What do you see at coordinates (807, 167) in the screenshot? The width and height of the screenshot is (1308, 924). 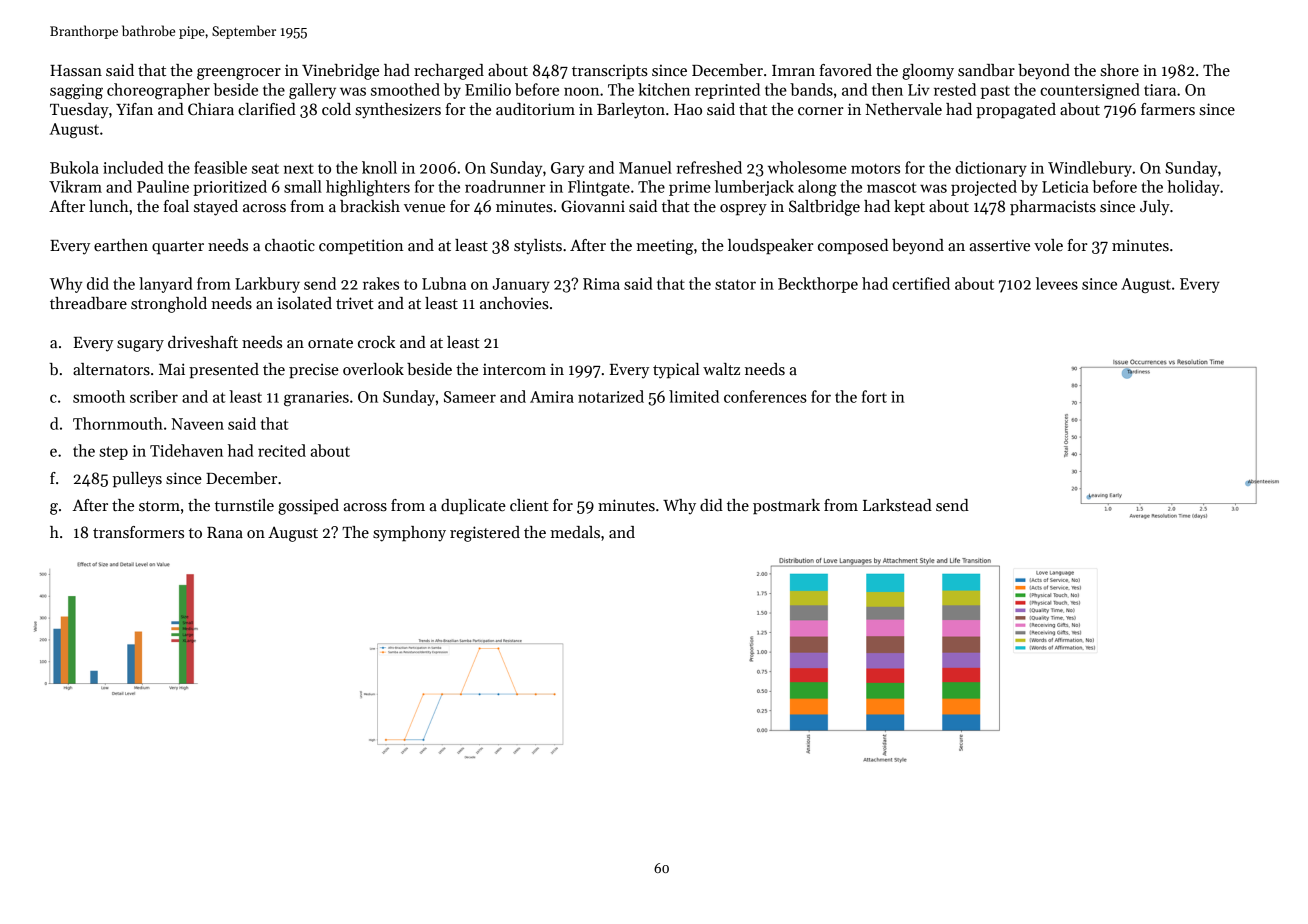 I see `wholesome` at bounding box center [807, 167].
